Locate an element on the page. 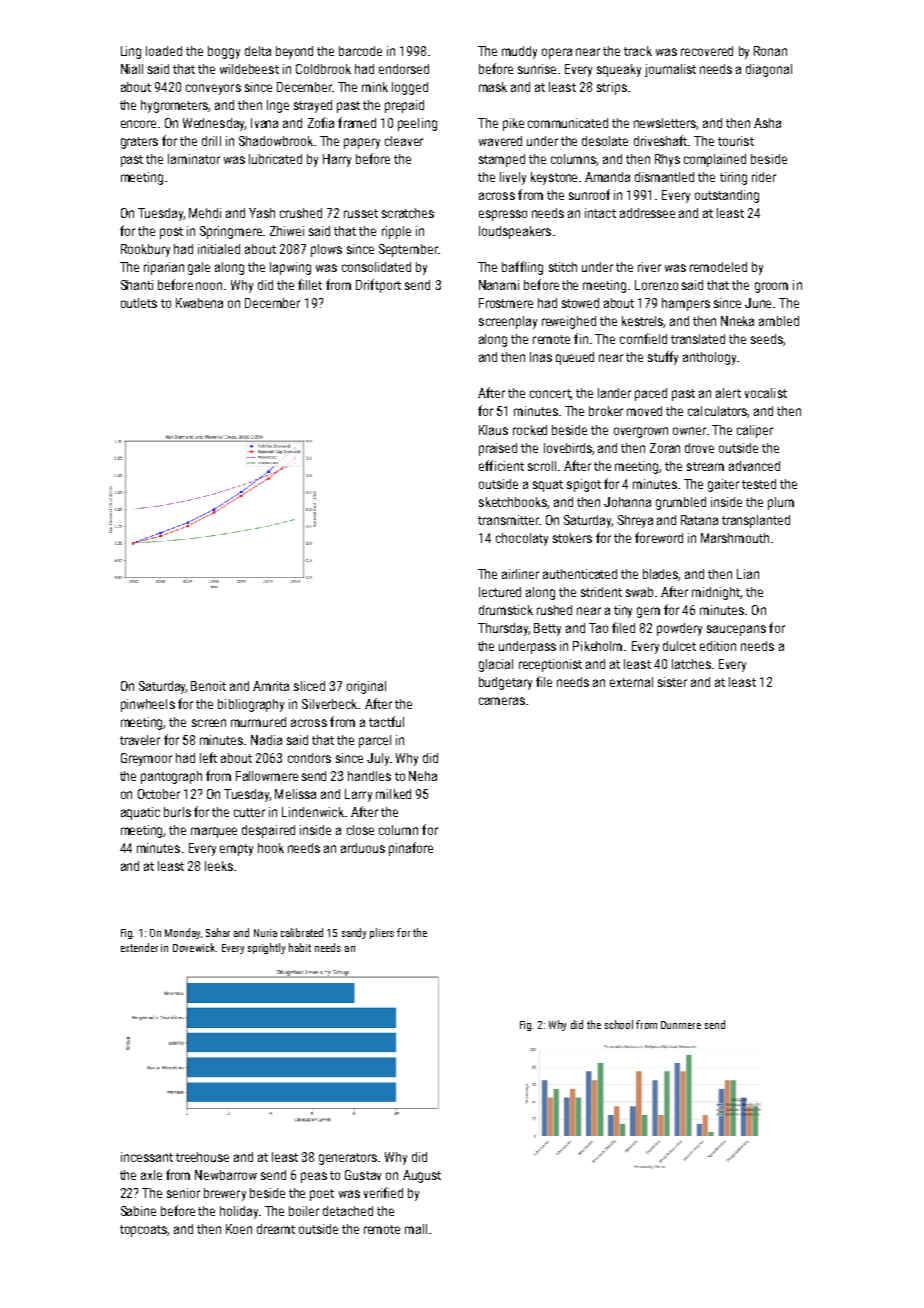 The width and height of the page is (924, 1308). track is located at coordinates (638, 51).
